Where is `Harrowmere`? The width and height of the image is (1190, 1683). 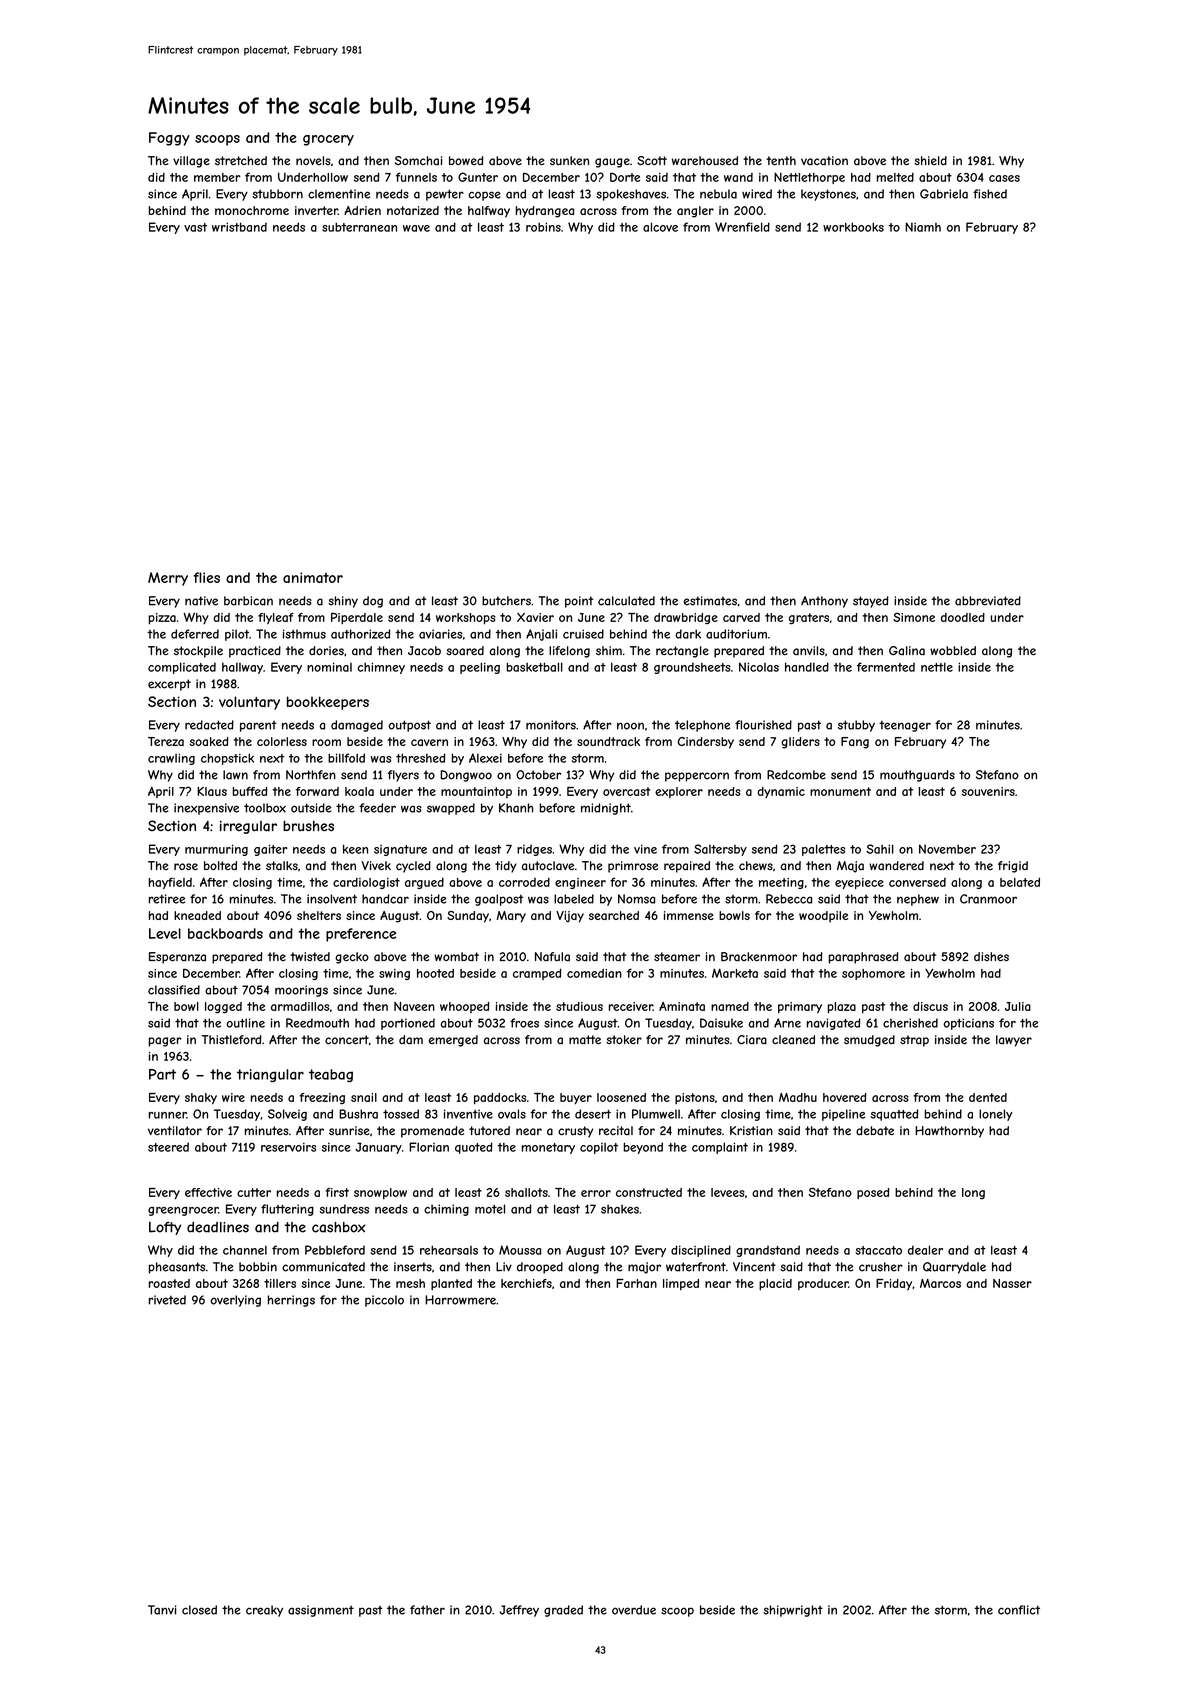 Harrowmere is located at coordinates (460, 1300).
